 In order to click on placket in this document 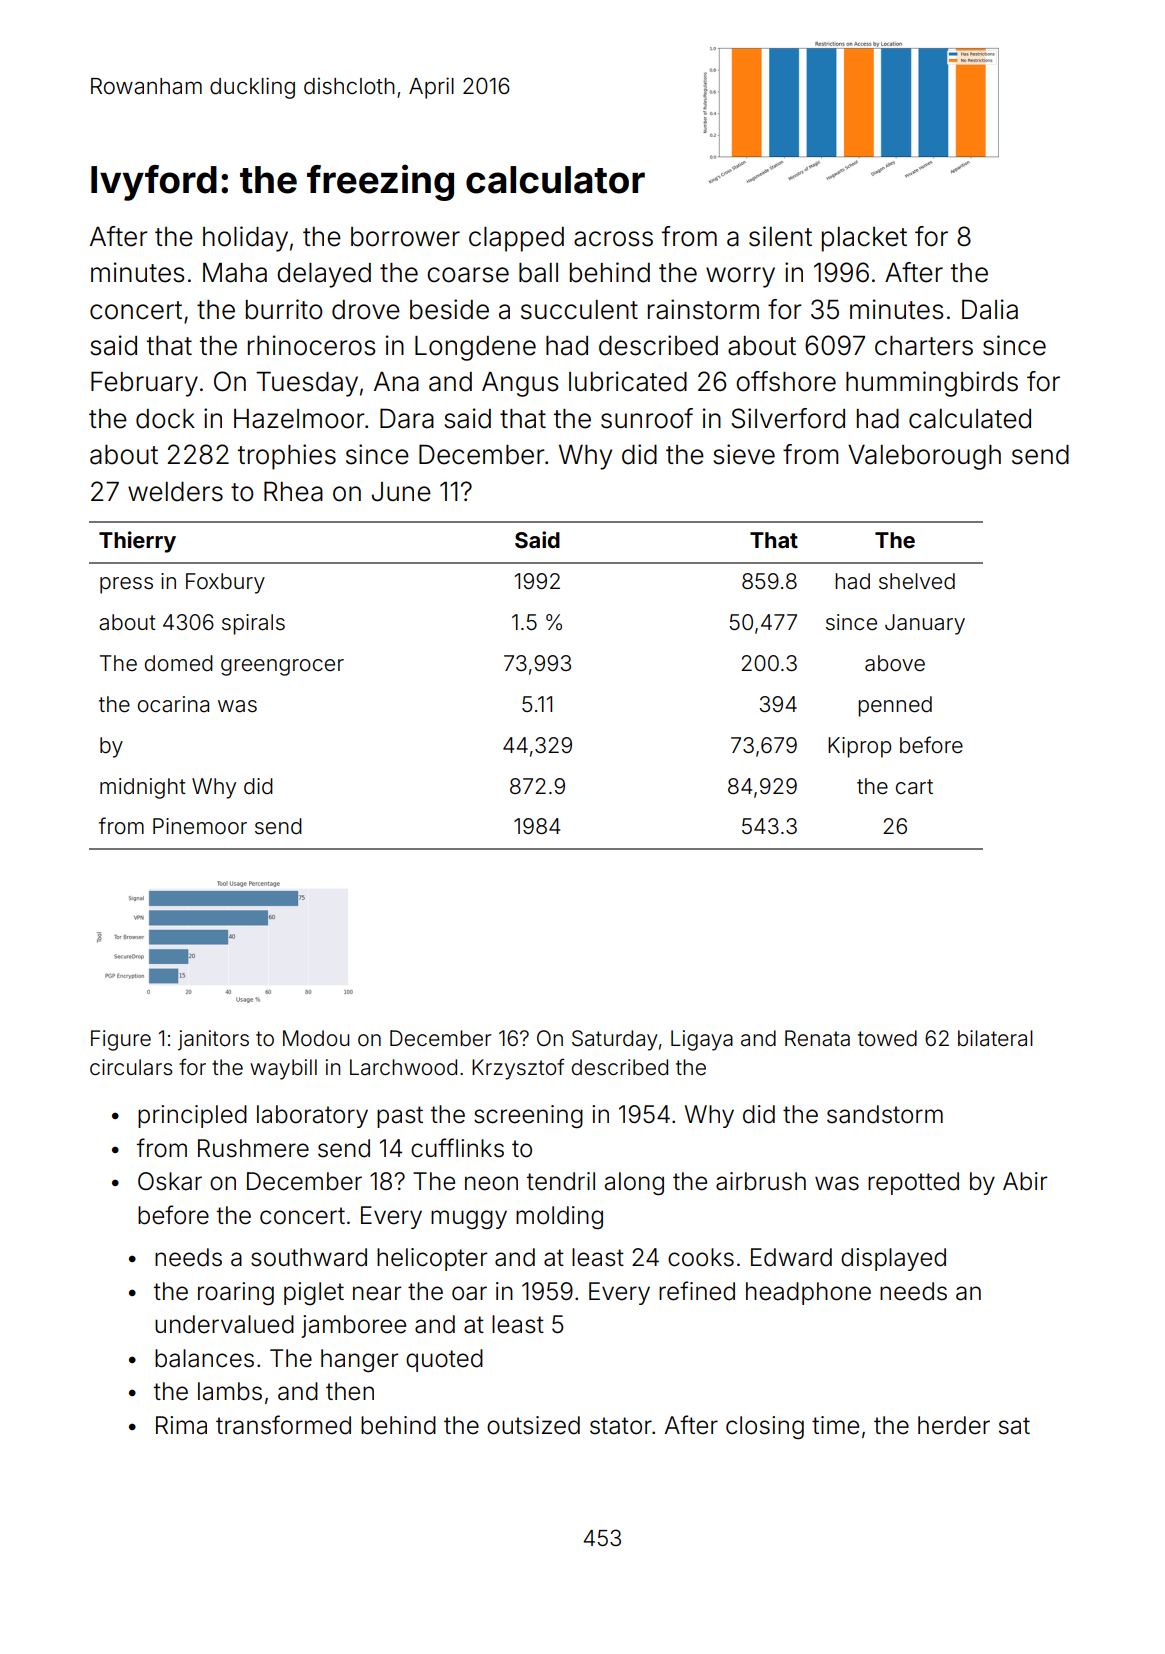, I will do `click(864, 239)`.
